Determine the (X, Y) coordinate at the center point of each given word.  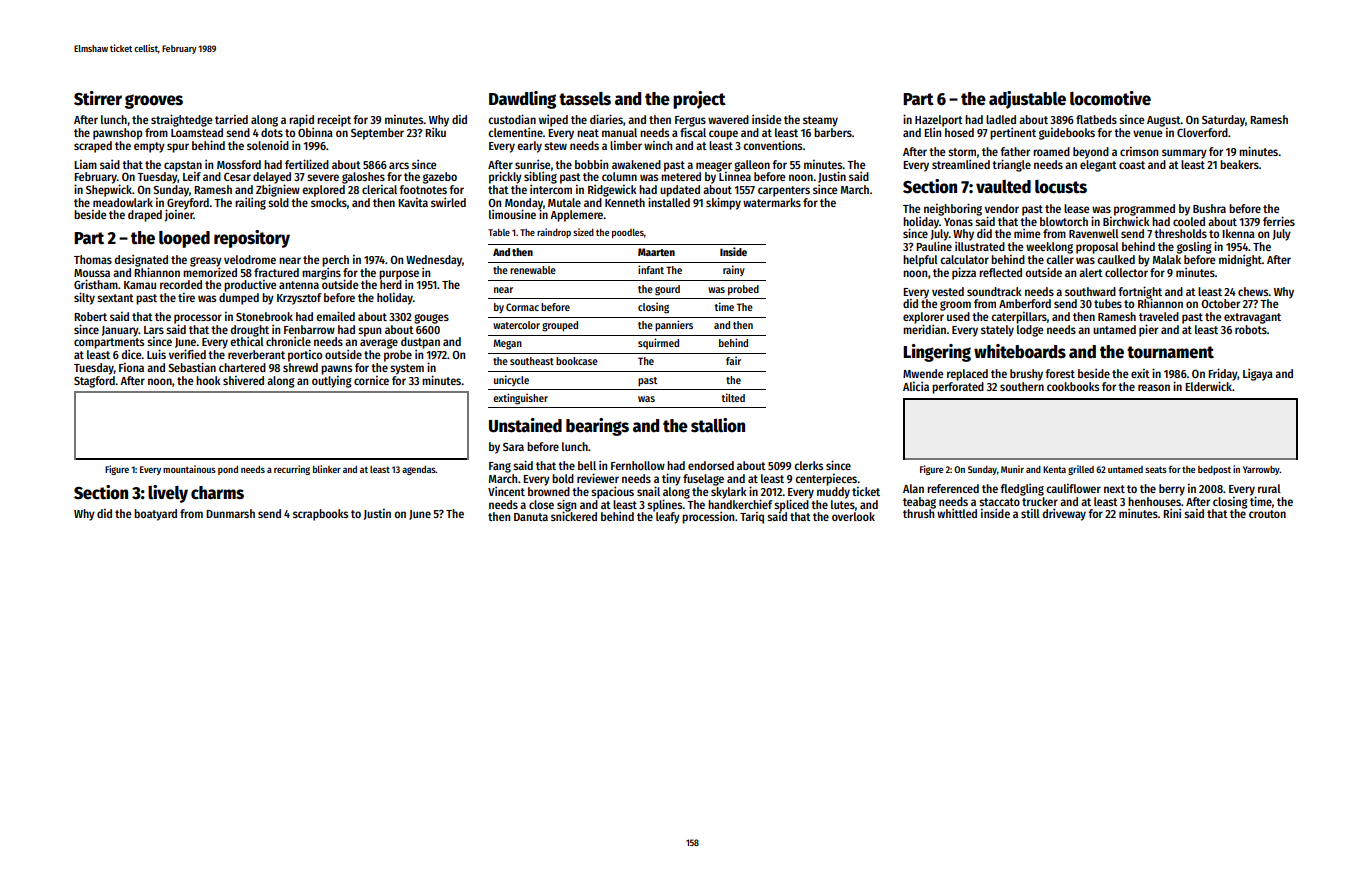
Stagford (94, 382)
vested (948, 291)
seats (1156, 469)
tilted (733, 397)
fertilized (307, 164)
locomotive (1110, 98)
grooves (154, 101)
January (120, 331)
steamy (820, 121)
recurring (292, 470)
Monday (524, 204)
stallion (718, 425)
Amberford (1025, 303)
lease (1077, 208)
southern (1022, 386)
